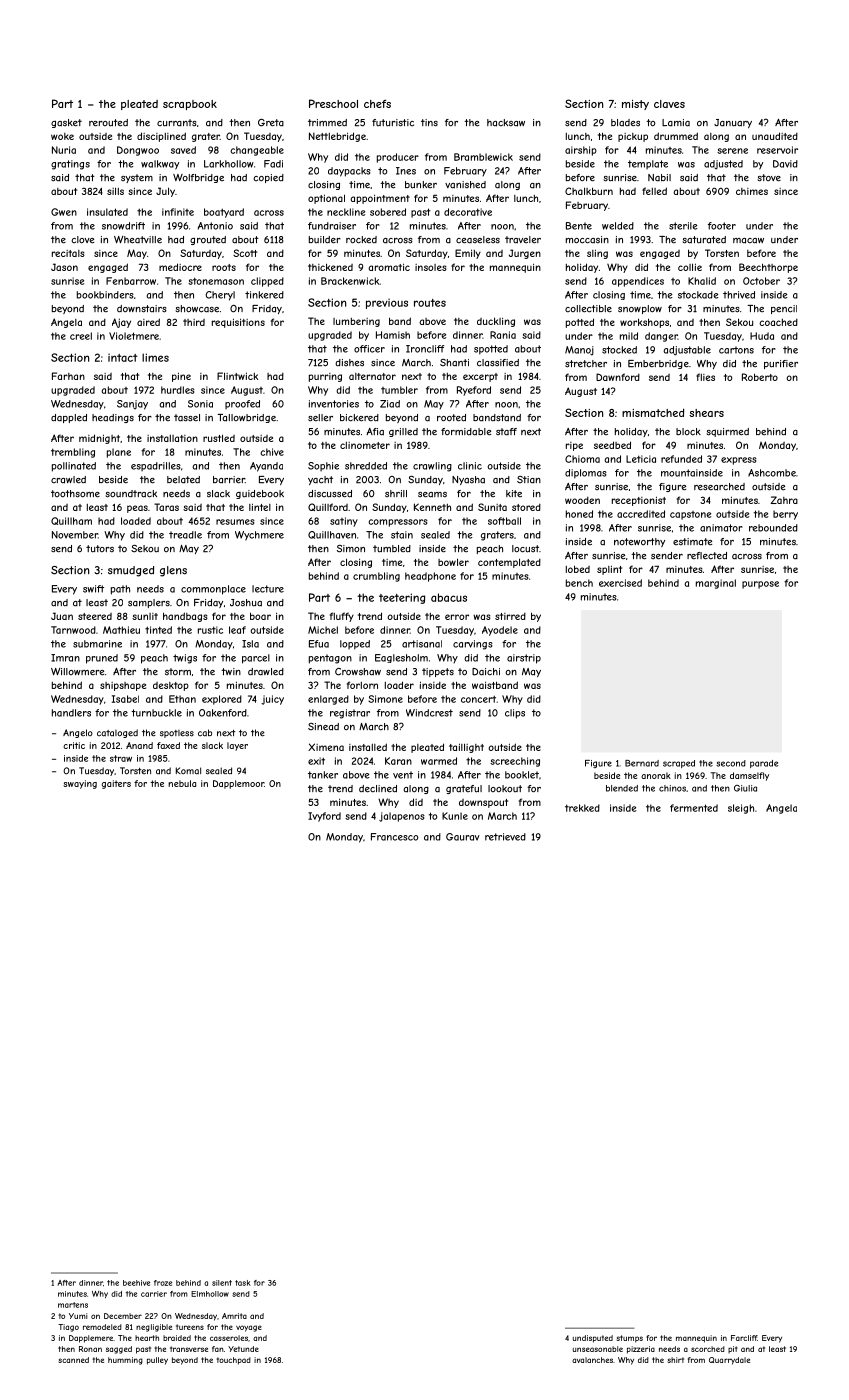  I want to click on swaying, so click(80, 784).
